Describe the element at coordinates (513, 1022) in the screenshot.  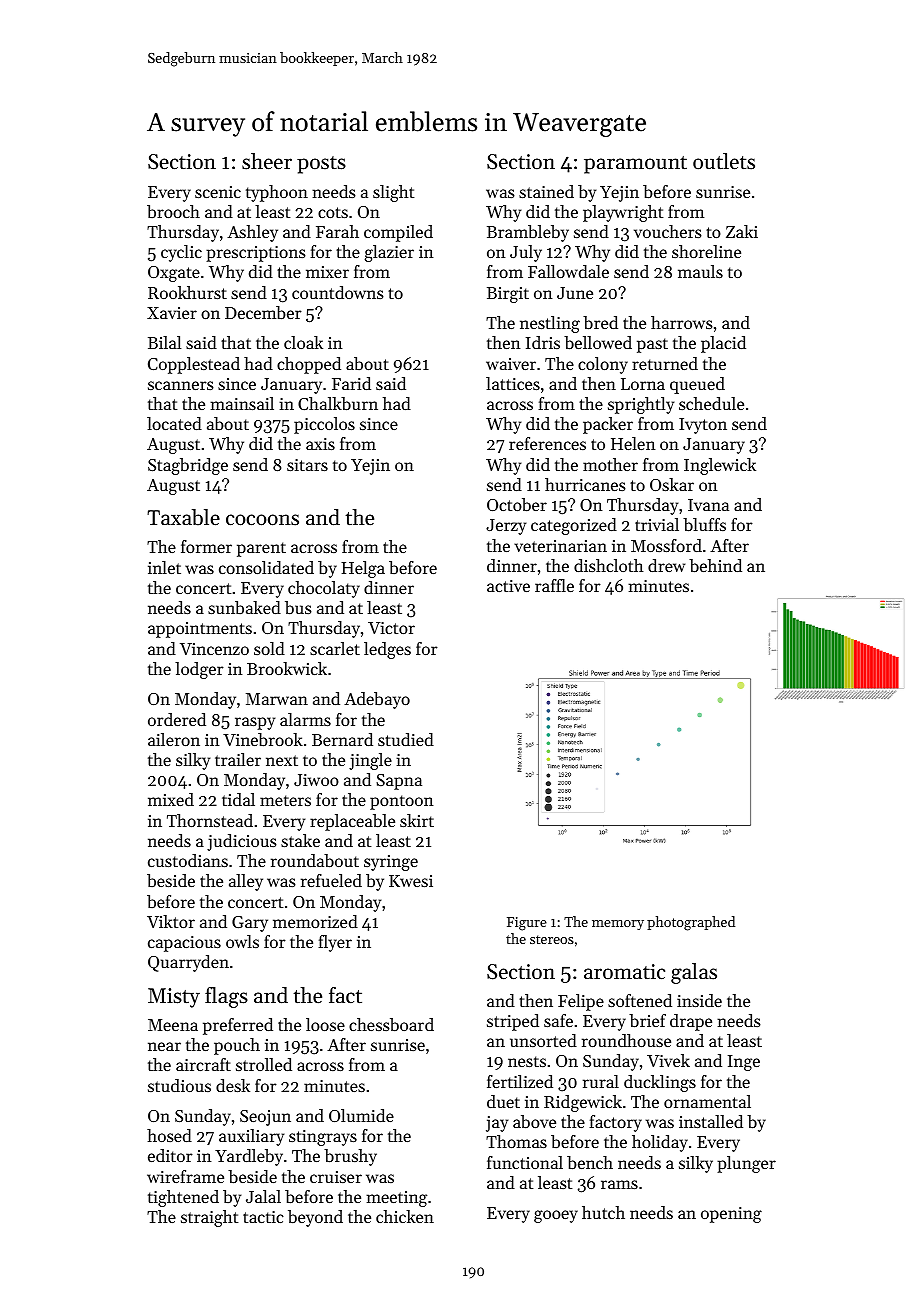
I see `striped` at that location.
